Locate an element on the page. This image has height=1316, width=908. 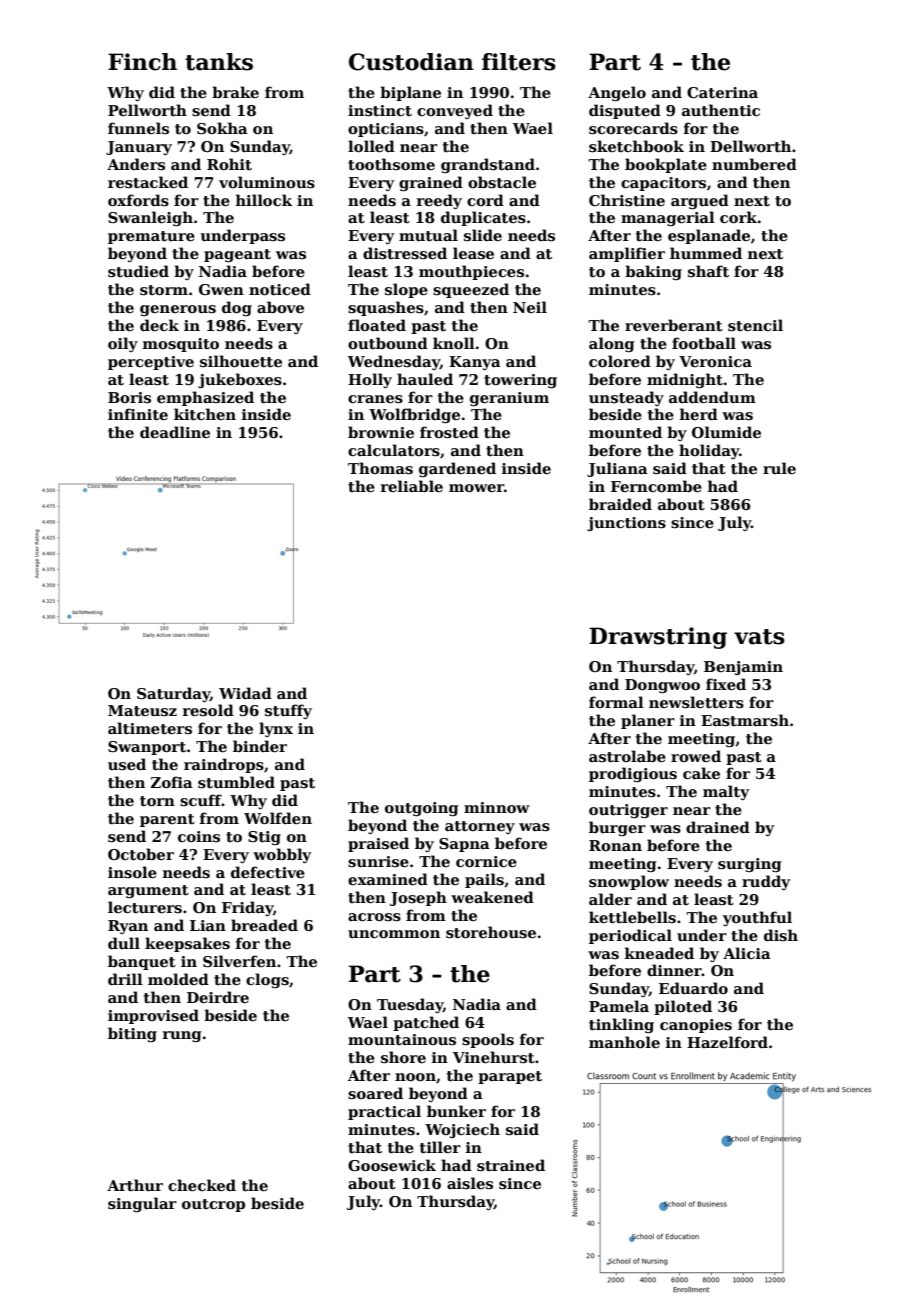
tanks is located at coordinates (219, 62).
